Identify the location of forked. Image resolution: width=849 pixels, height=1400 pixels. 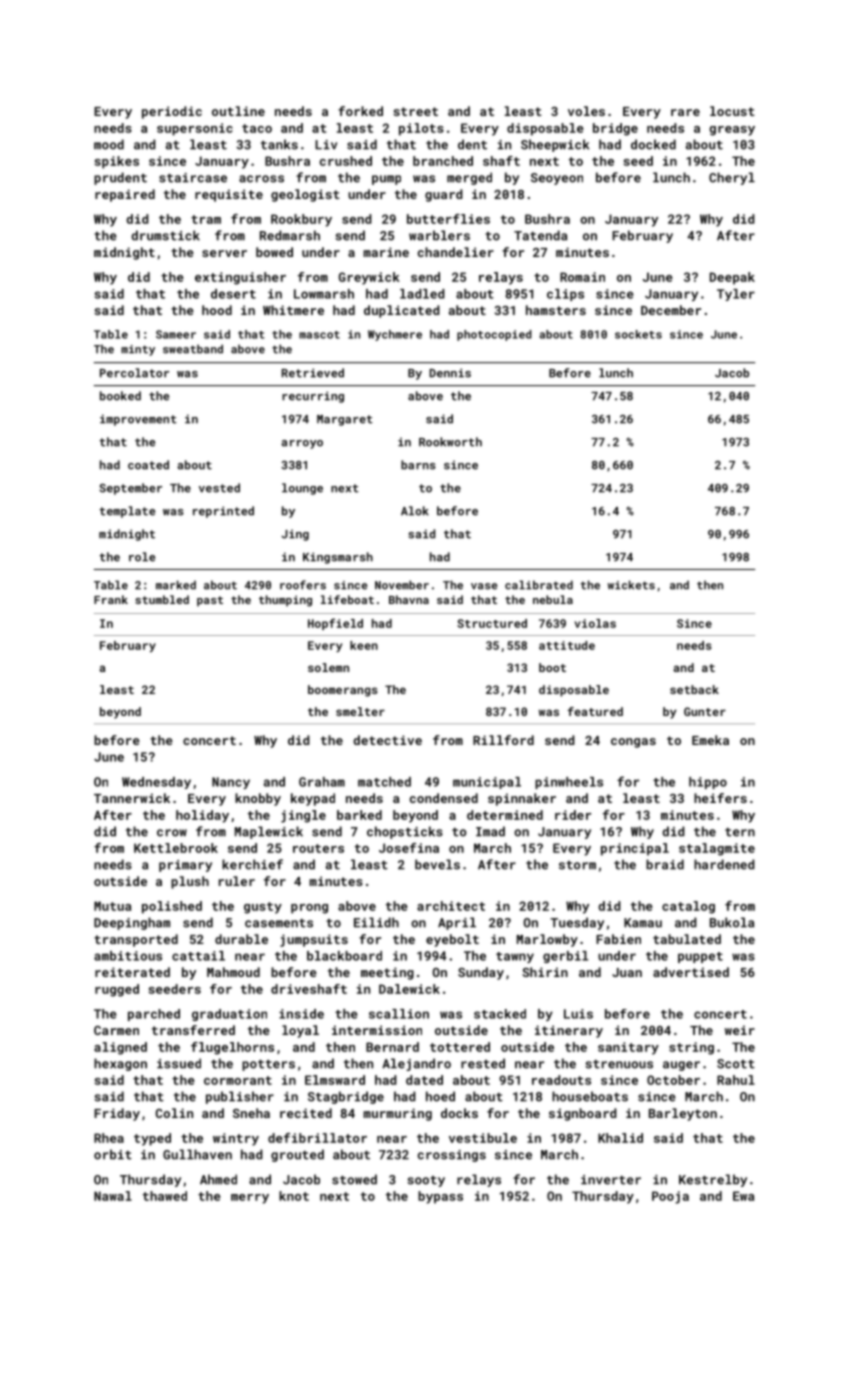
(360, 111).
